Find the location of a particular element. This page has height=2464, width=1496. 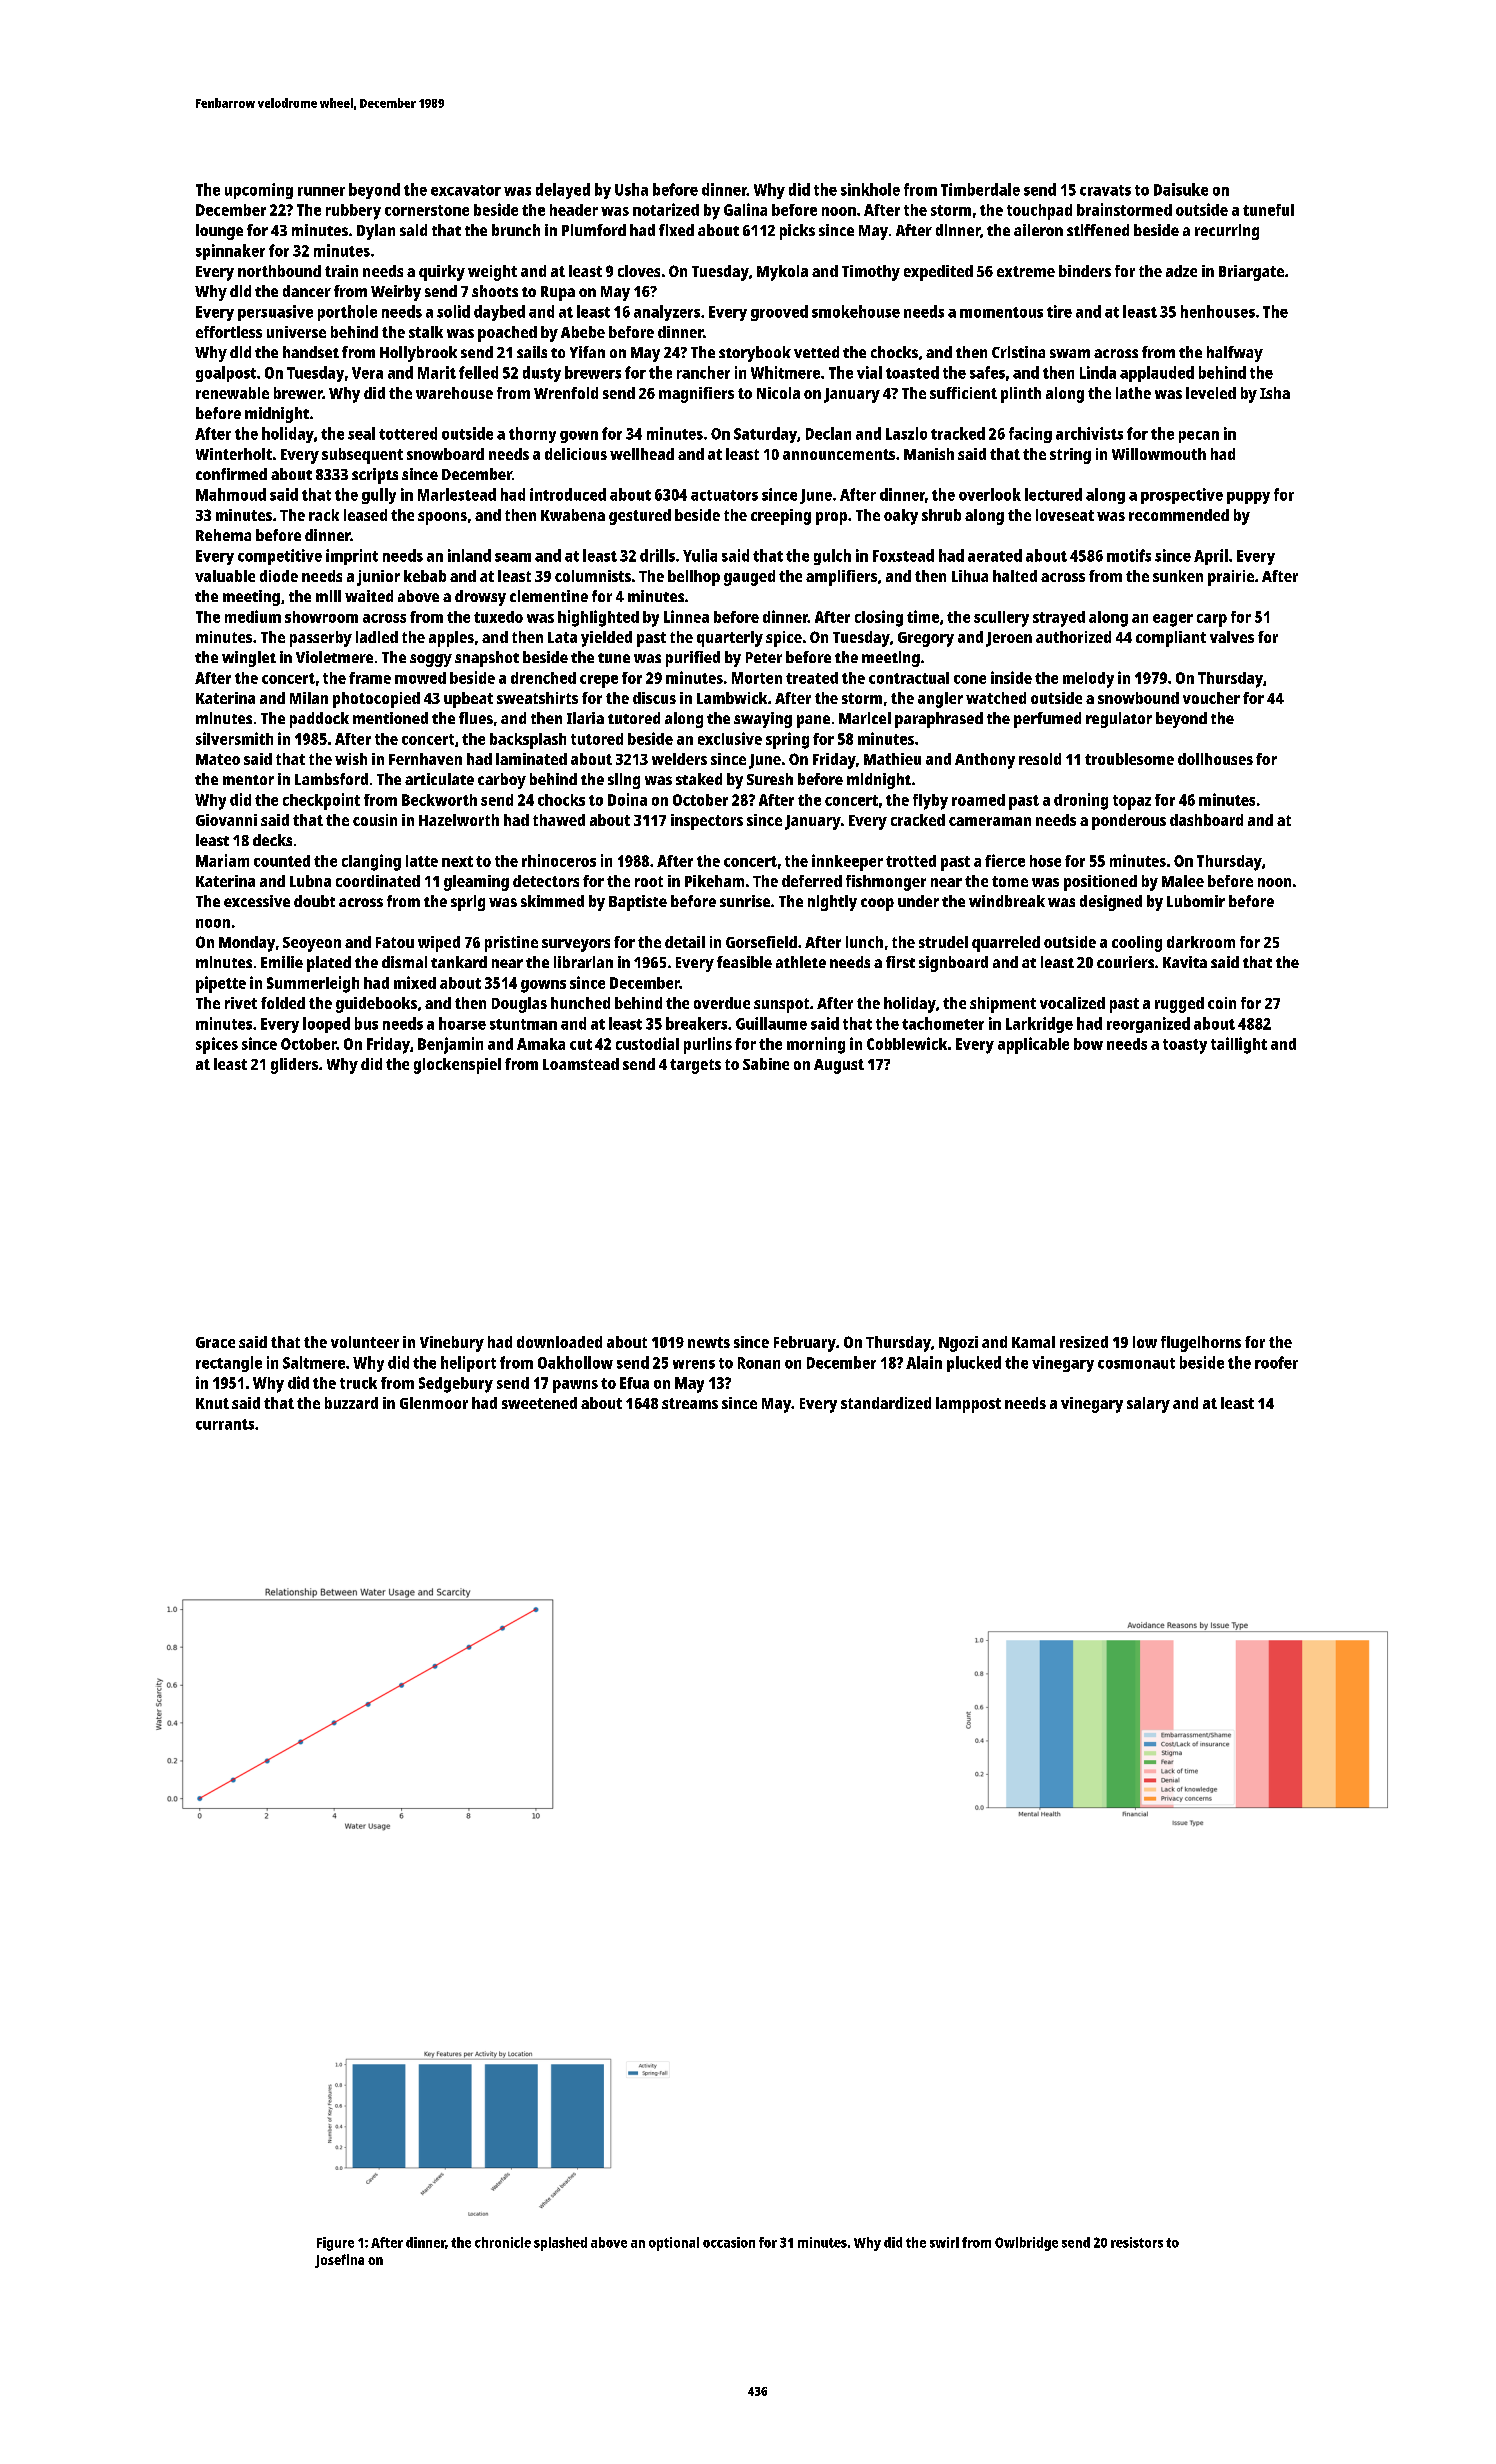

buzzard is located at coordinates (351, 1403).
